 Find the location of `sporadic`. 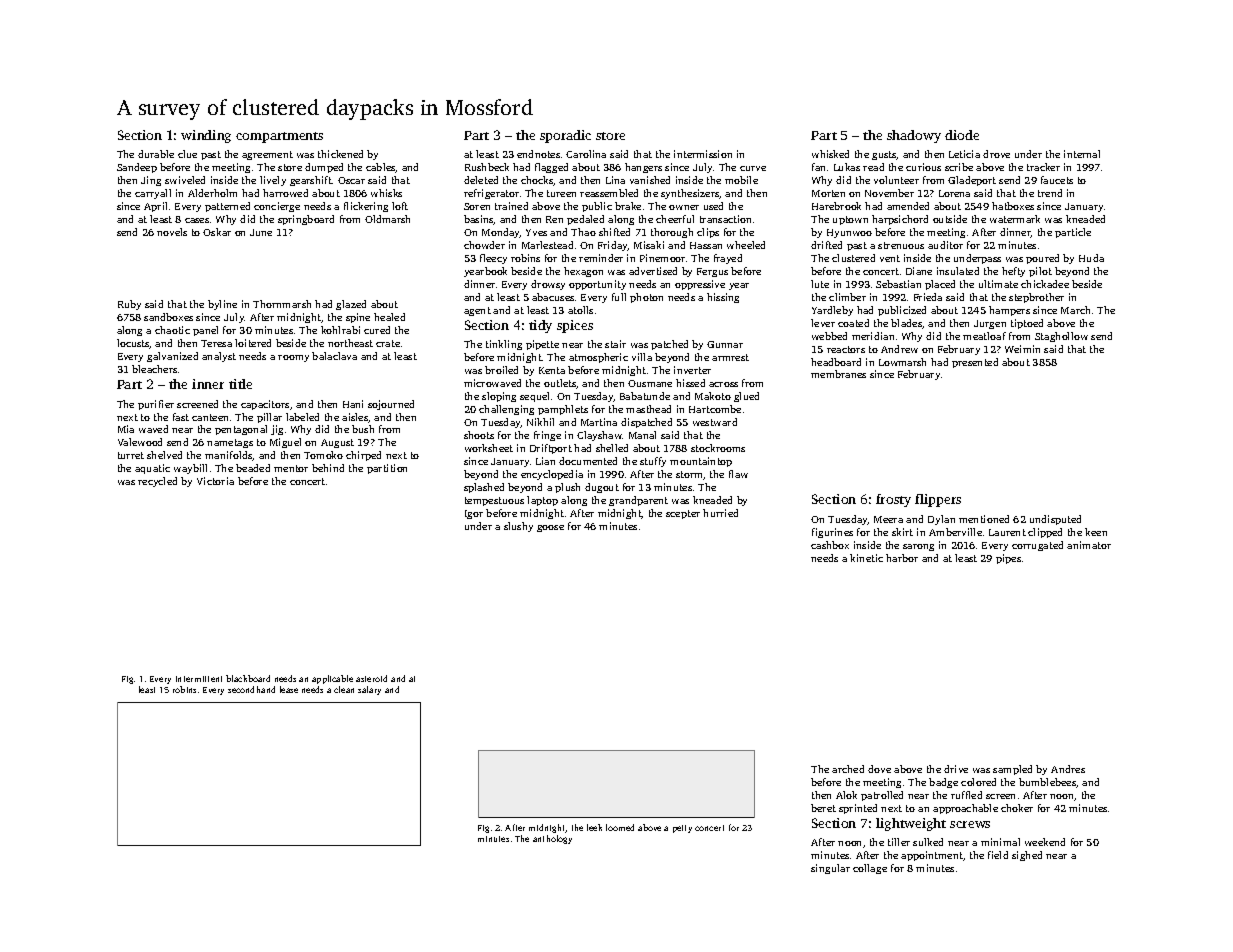

sporadic is located at coordinates (565, 136).
